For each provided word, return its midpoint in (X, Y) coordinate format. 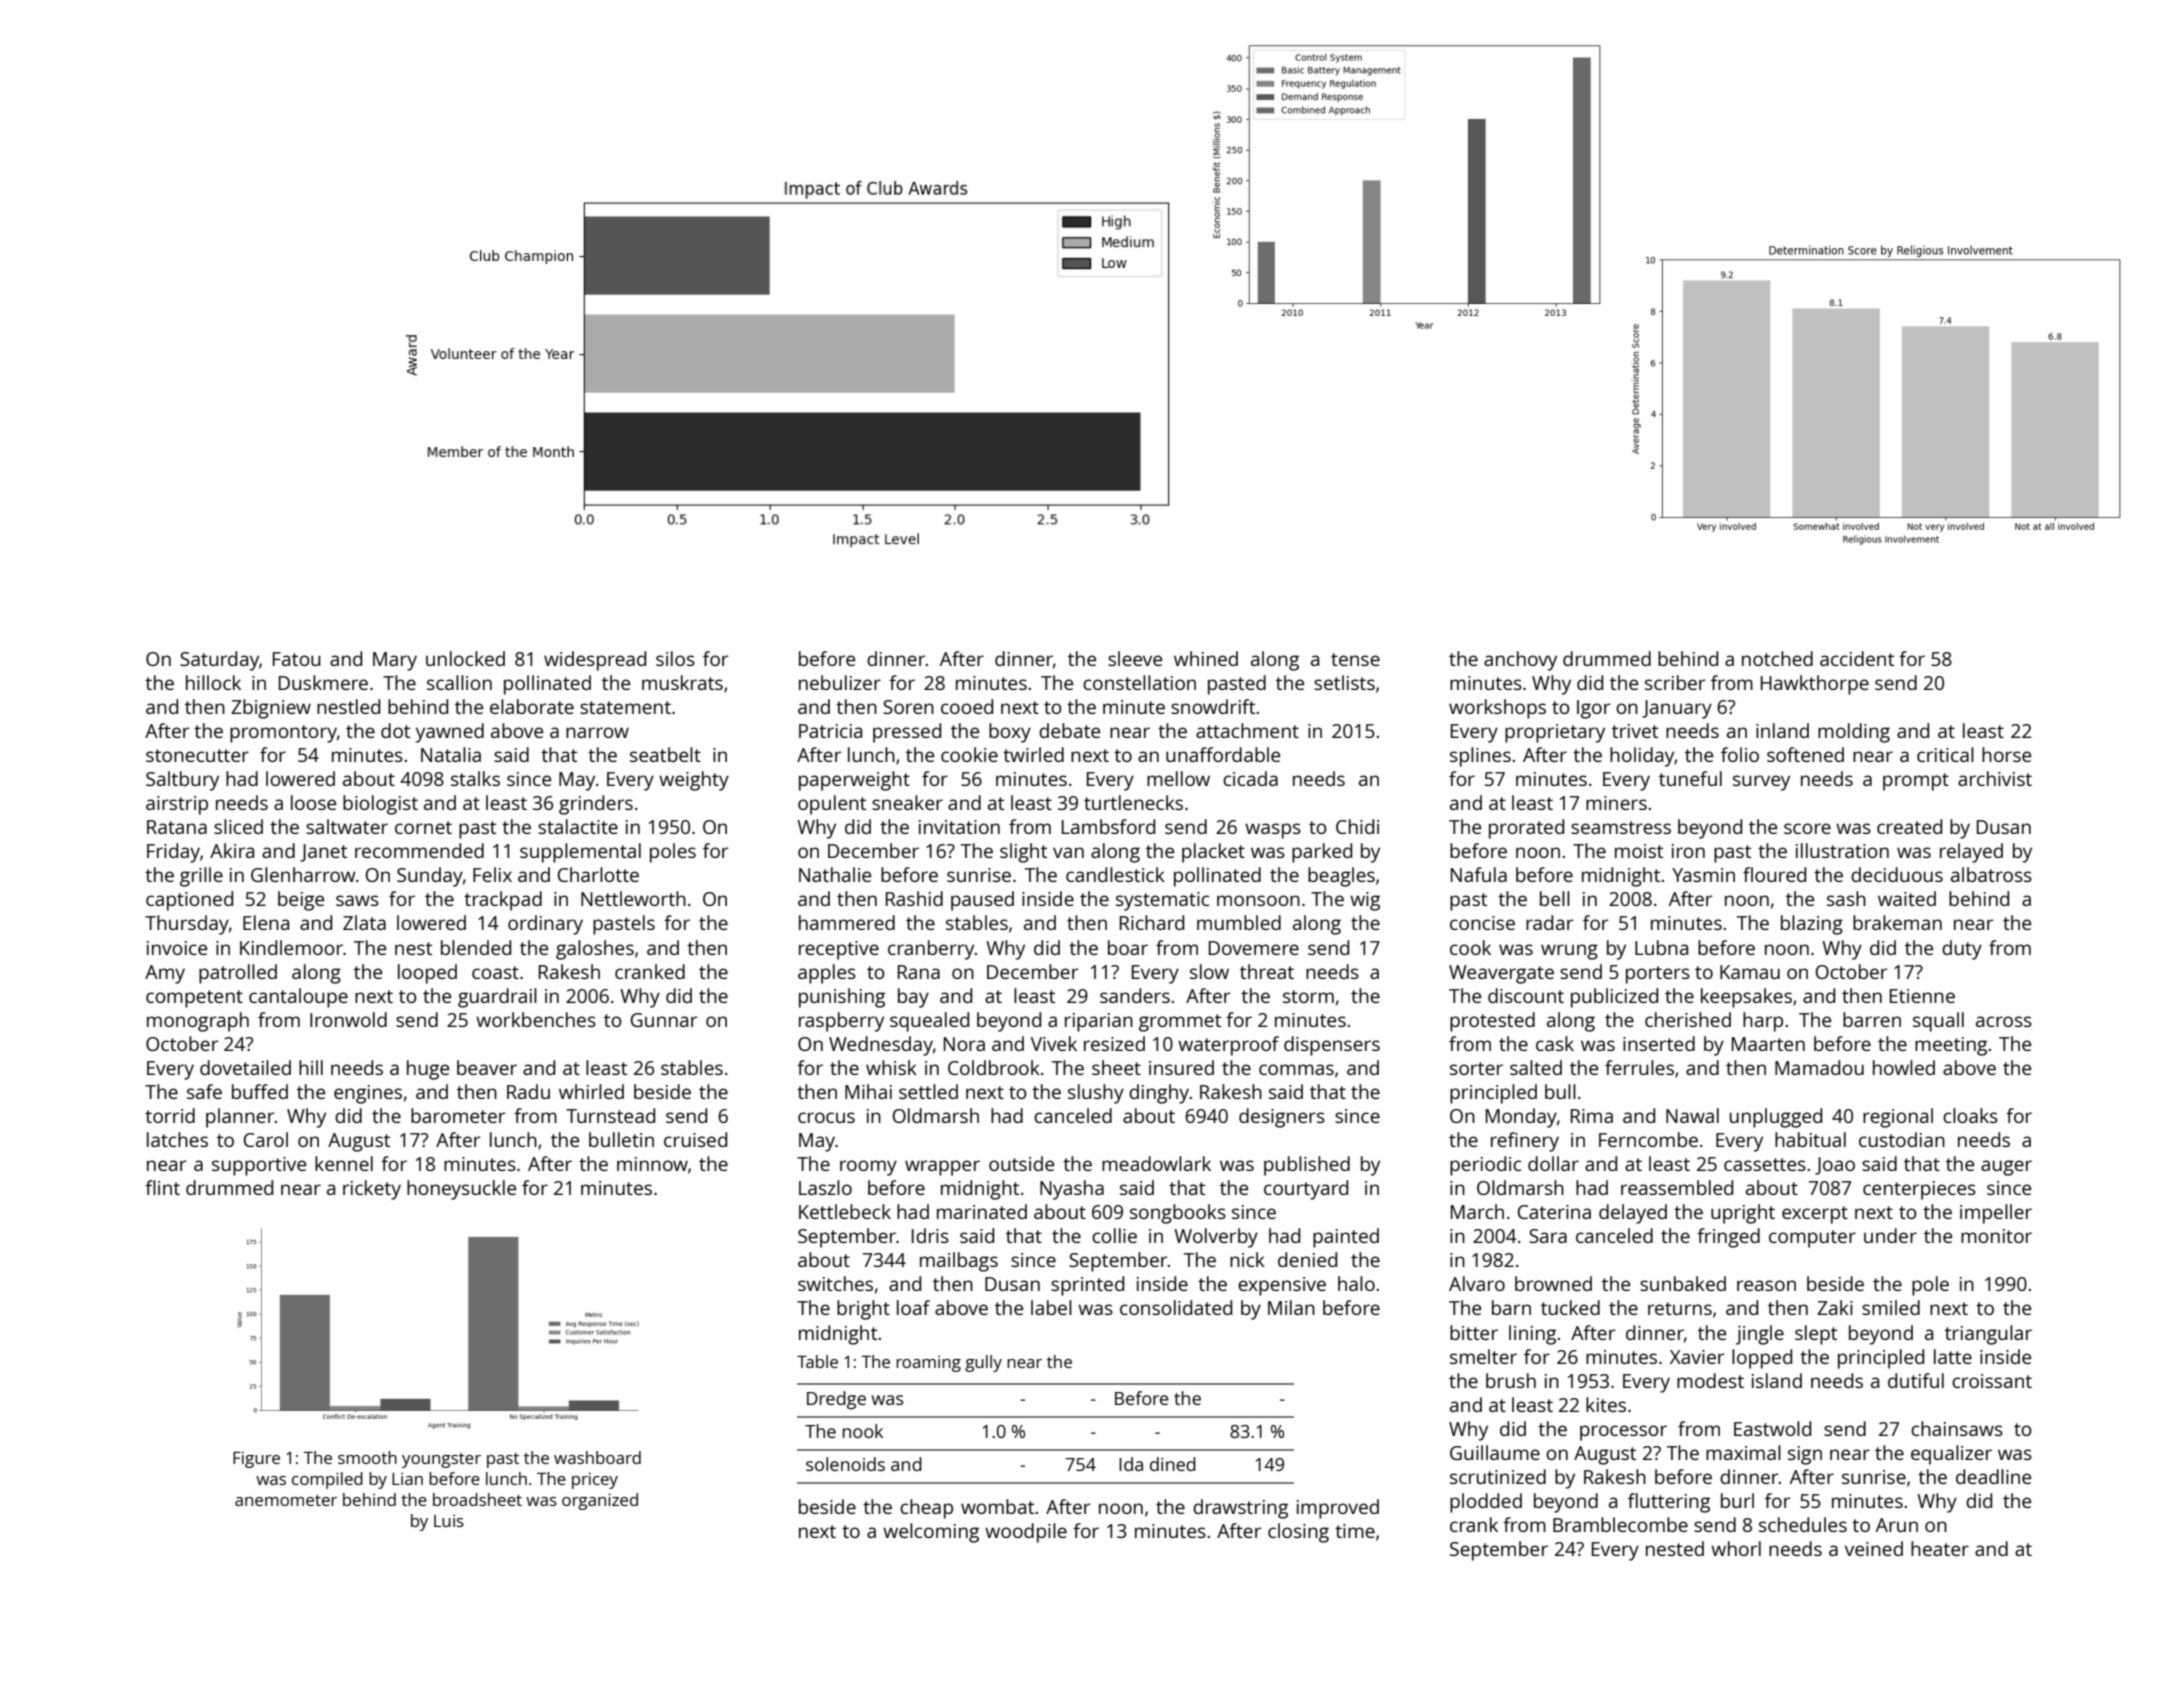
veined (1874, 1548)
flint (162, 1187)
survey (1761, 783)
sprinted (1087, 1286)
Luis (449, 1520)
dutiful (1916, 1380)
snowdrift (1213, 706)
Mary (395, 661)
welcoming (931, 1533)
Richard (1152, 922)
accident (1857, 658)
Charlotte (598, 874)
